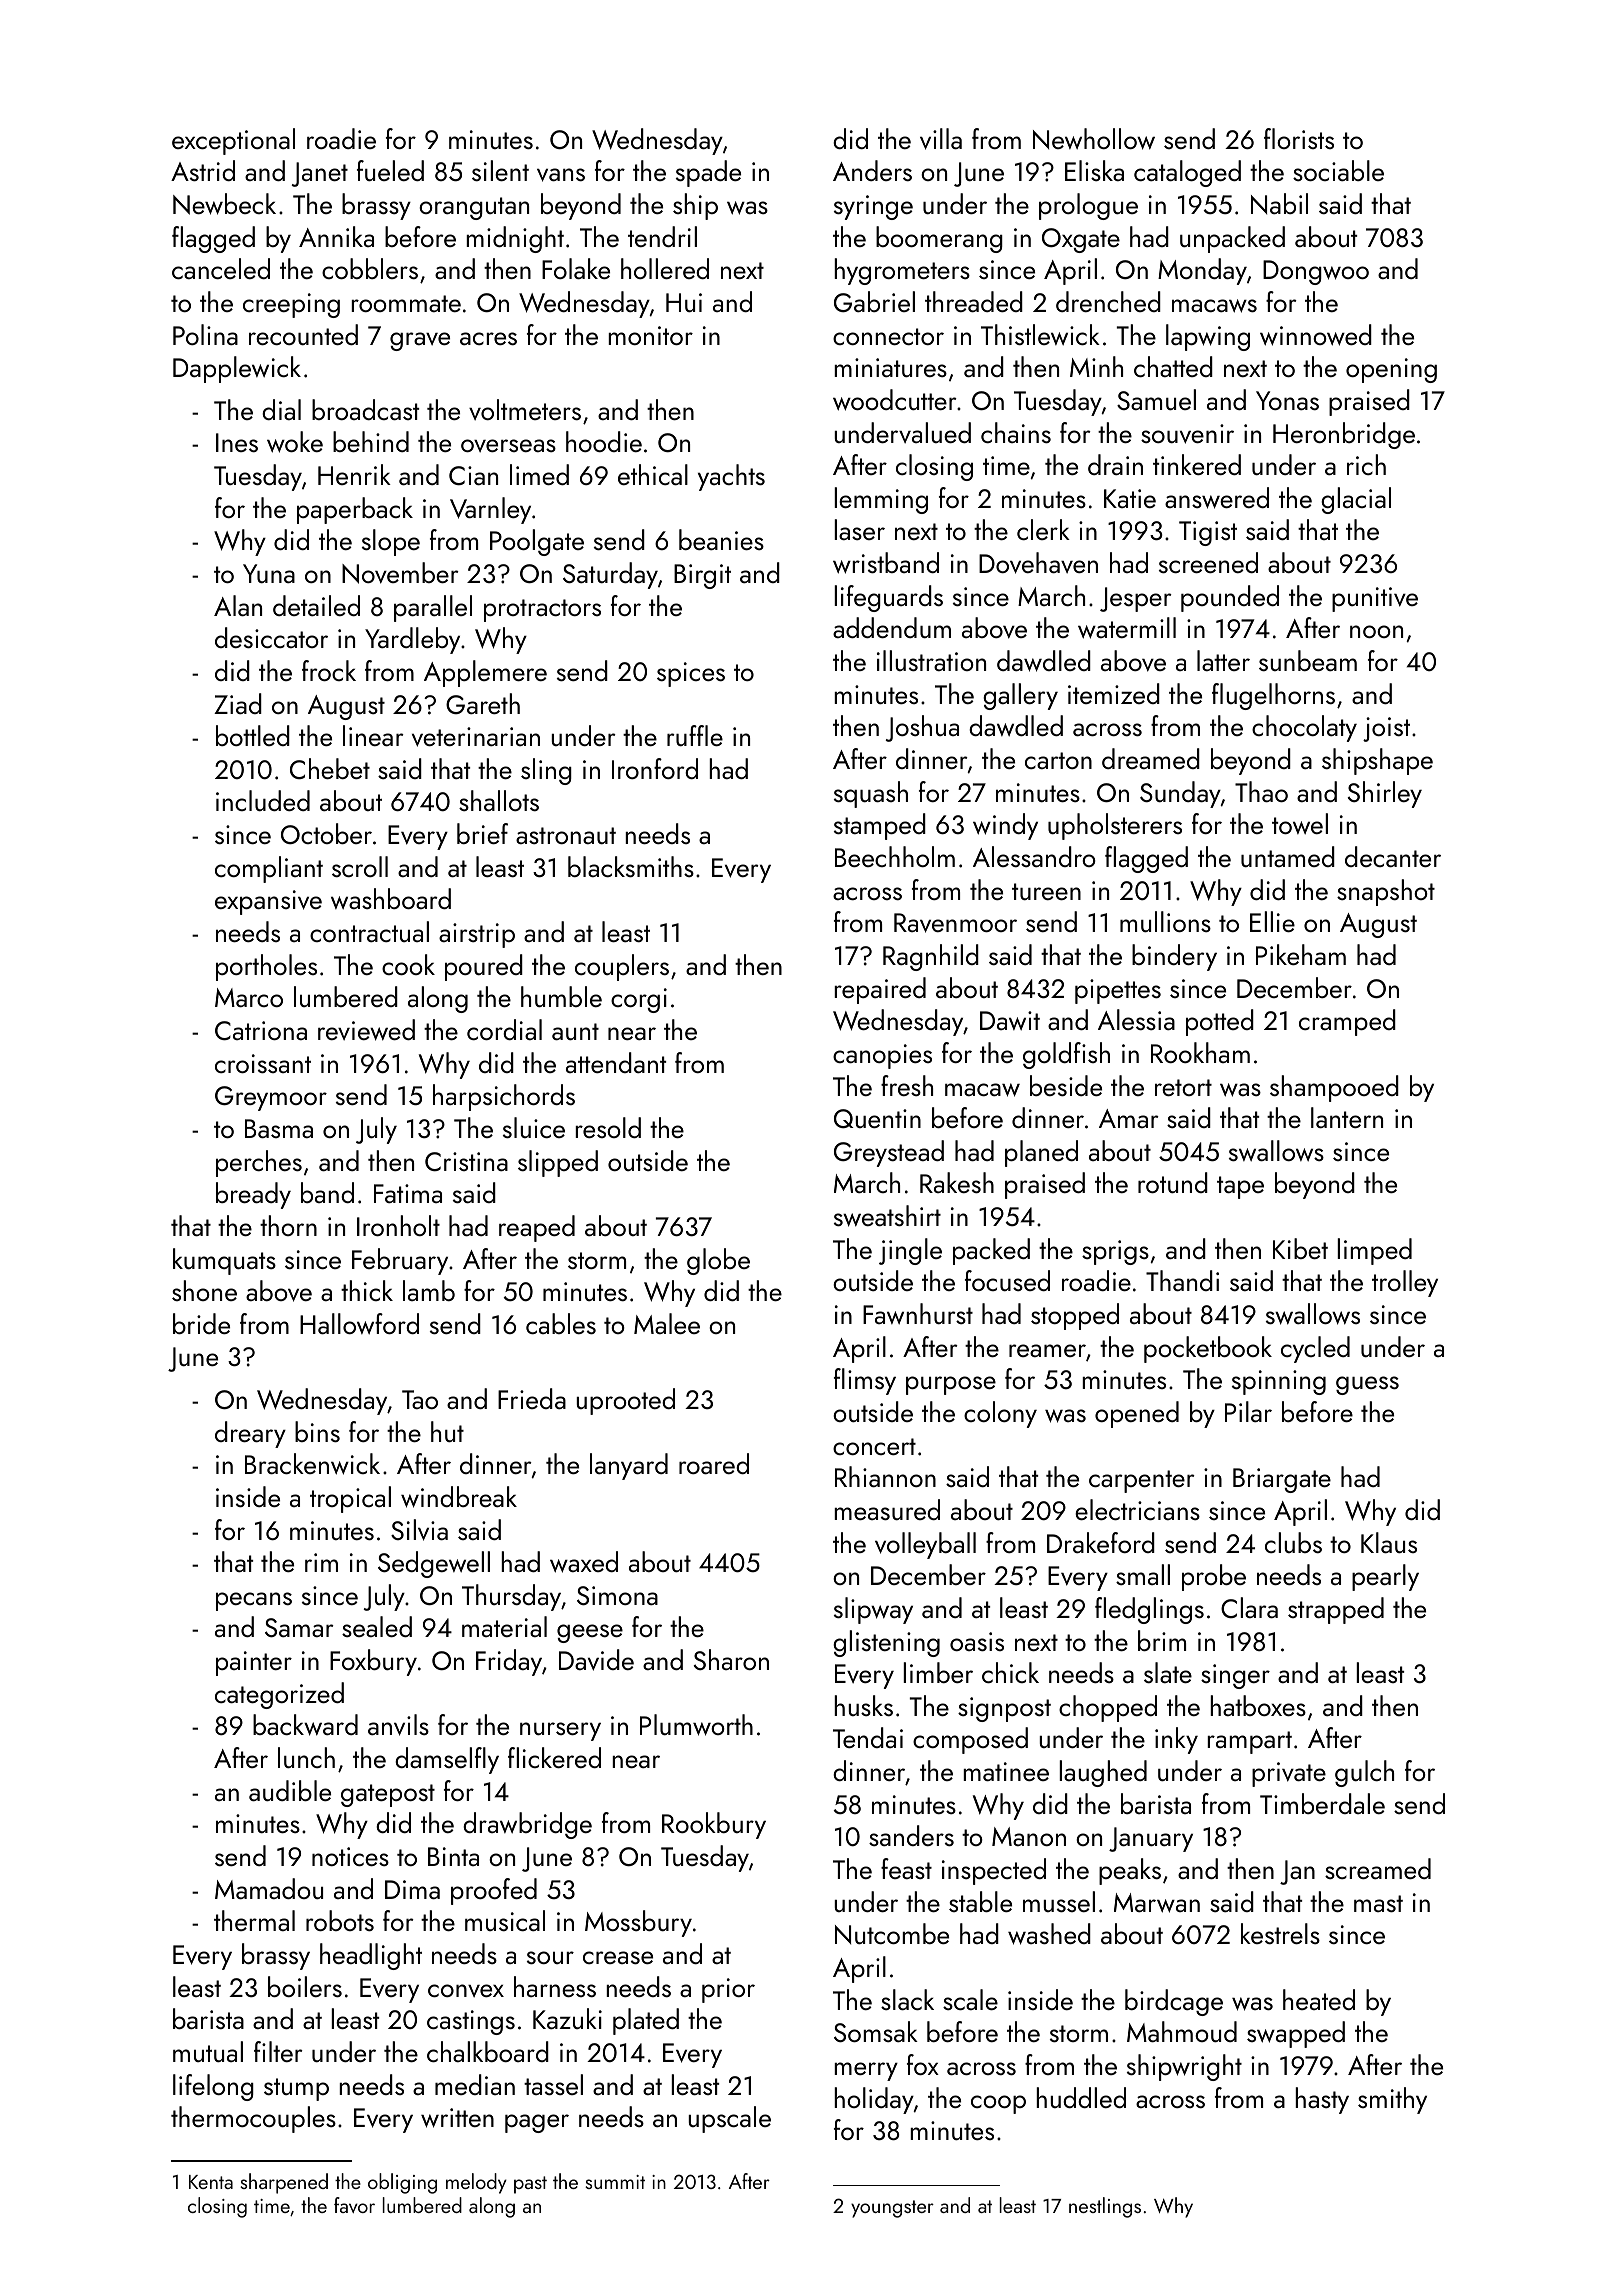  Describe the element at coordinates (366, 1030) in the document. I see `reviewed` at that location.
